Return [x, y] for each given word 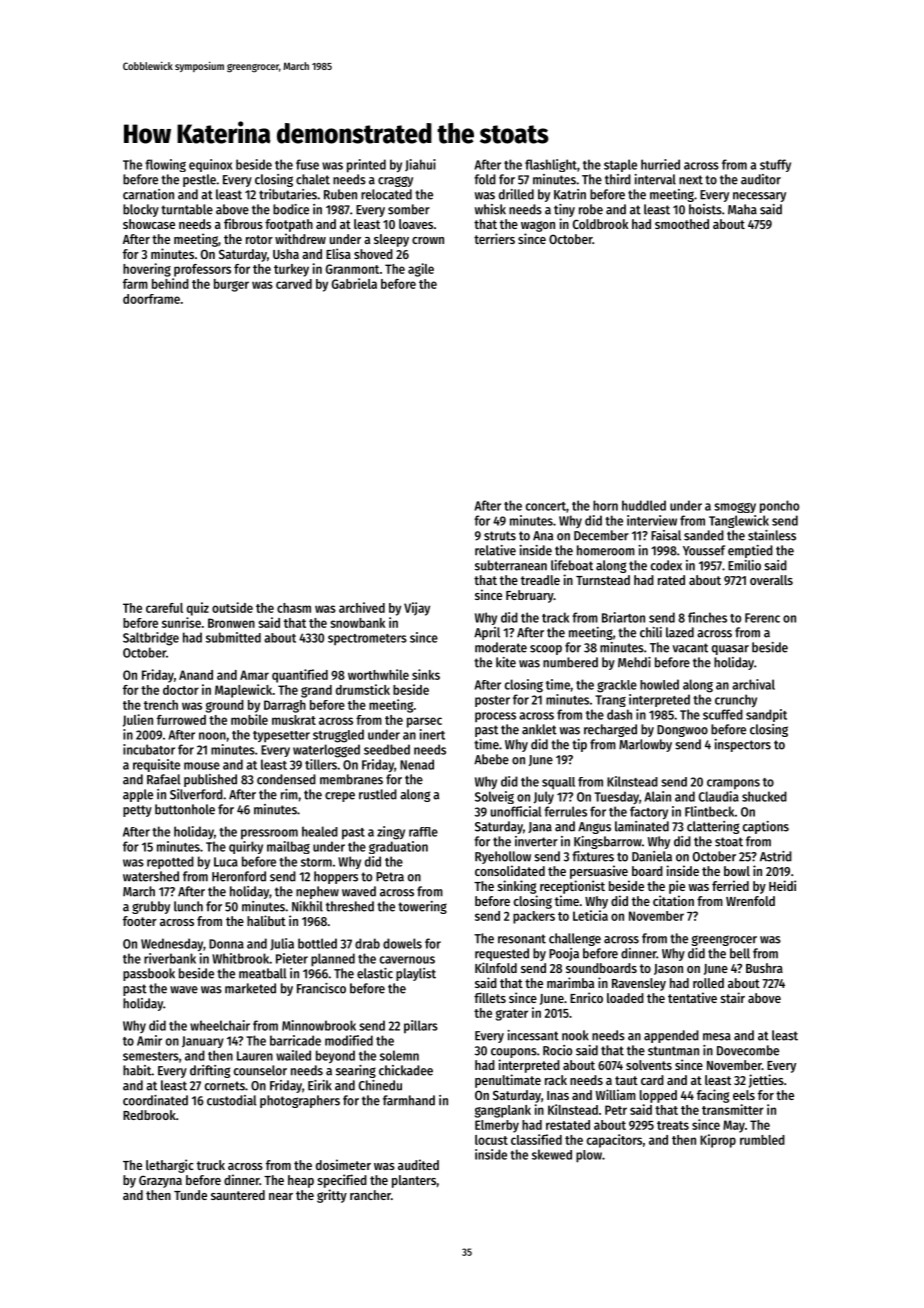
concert [546, 506]
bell [740, 953]
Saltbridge [151, 639]
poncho [779, 506]
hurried [660, 164]
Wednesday [172, 945]
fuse [307, 164]
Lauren [255, 1056]
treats [673, 1125]
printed [366, 166]
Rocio [557, 1050]
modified [349, 1040]
